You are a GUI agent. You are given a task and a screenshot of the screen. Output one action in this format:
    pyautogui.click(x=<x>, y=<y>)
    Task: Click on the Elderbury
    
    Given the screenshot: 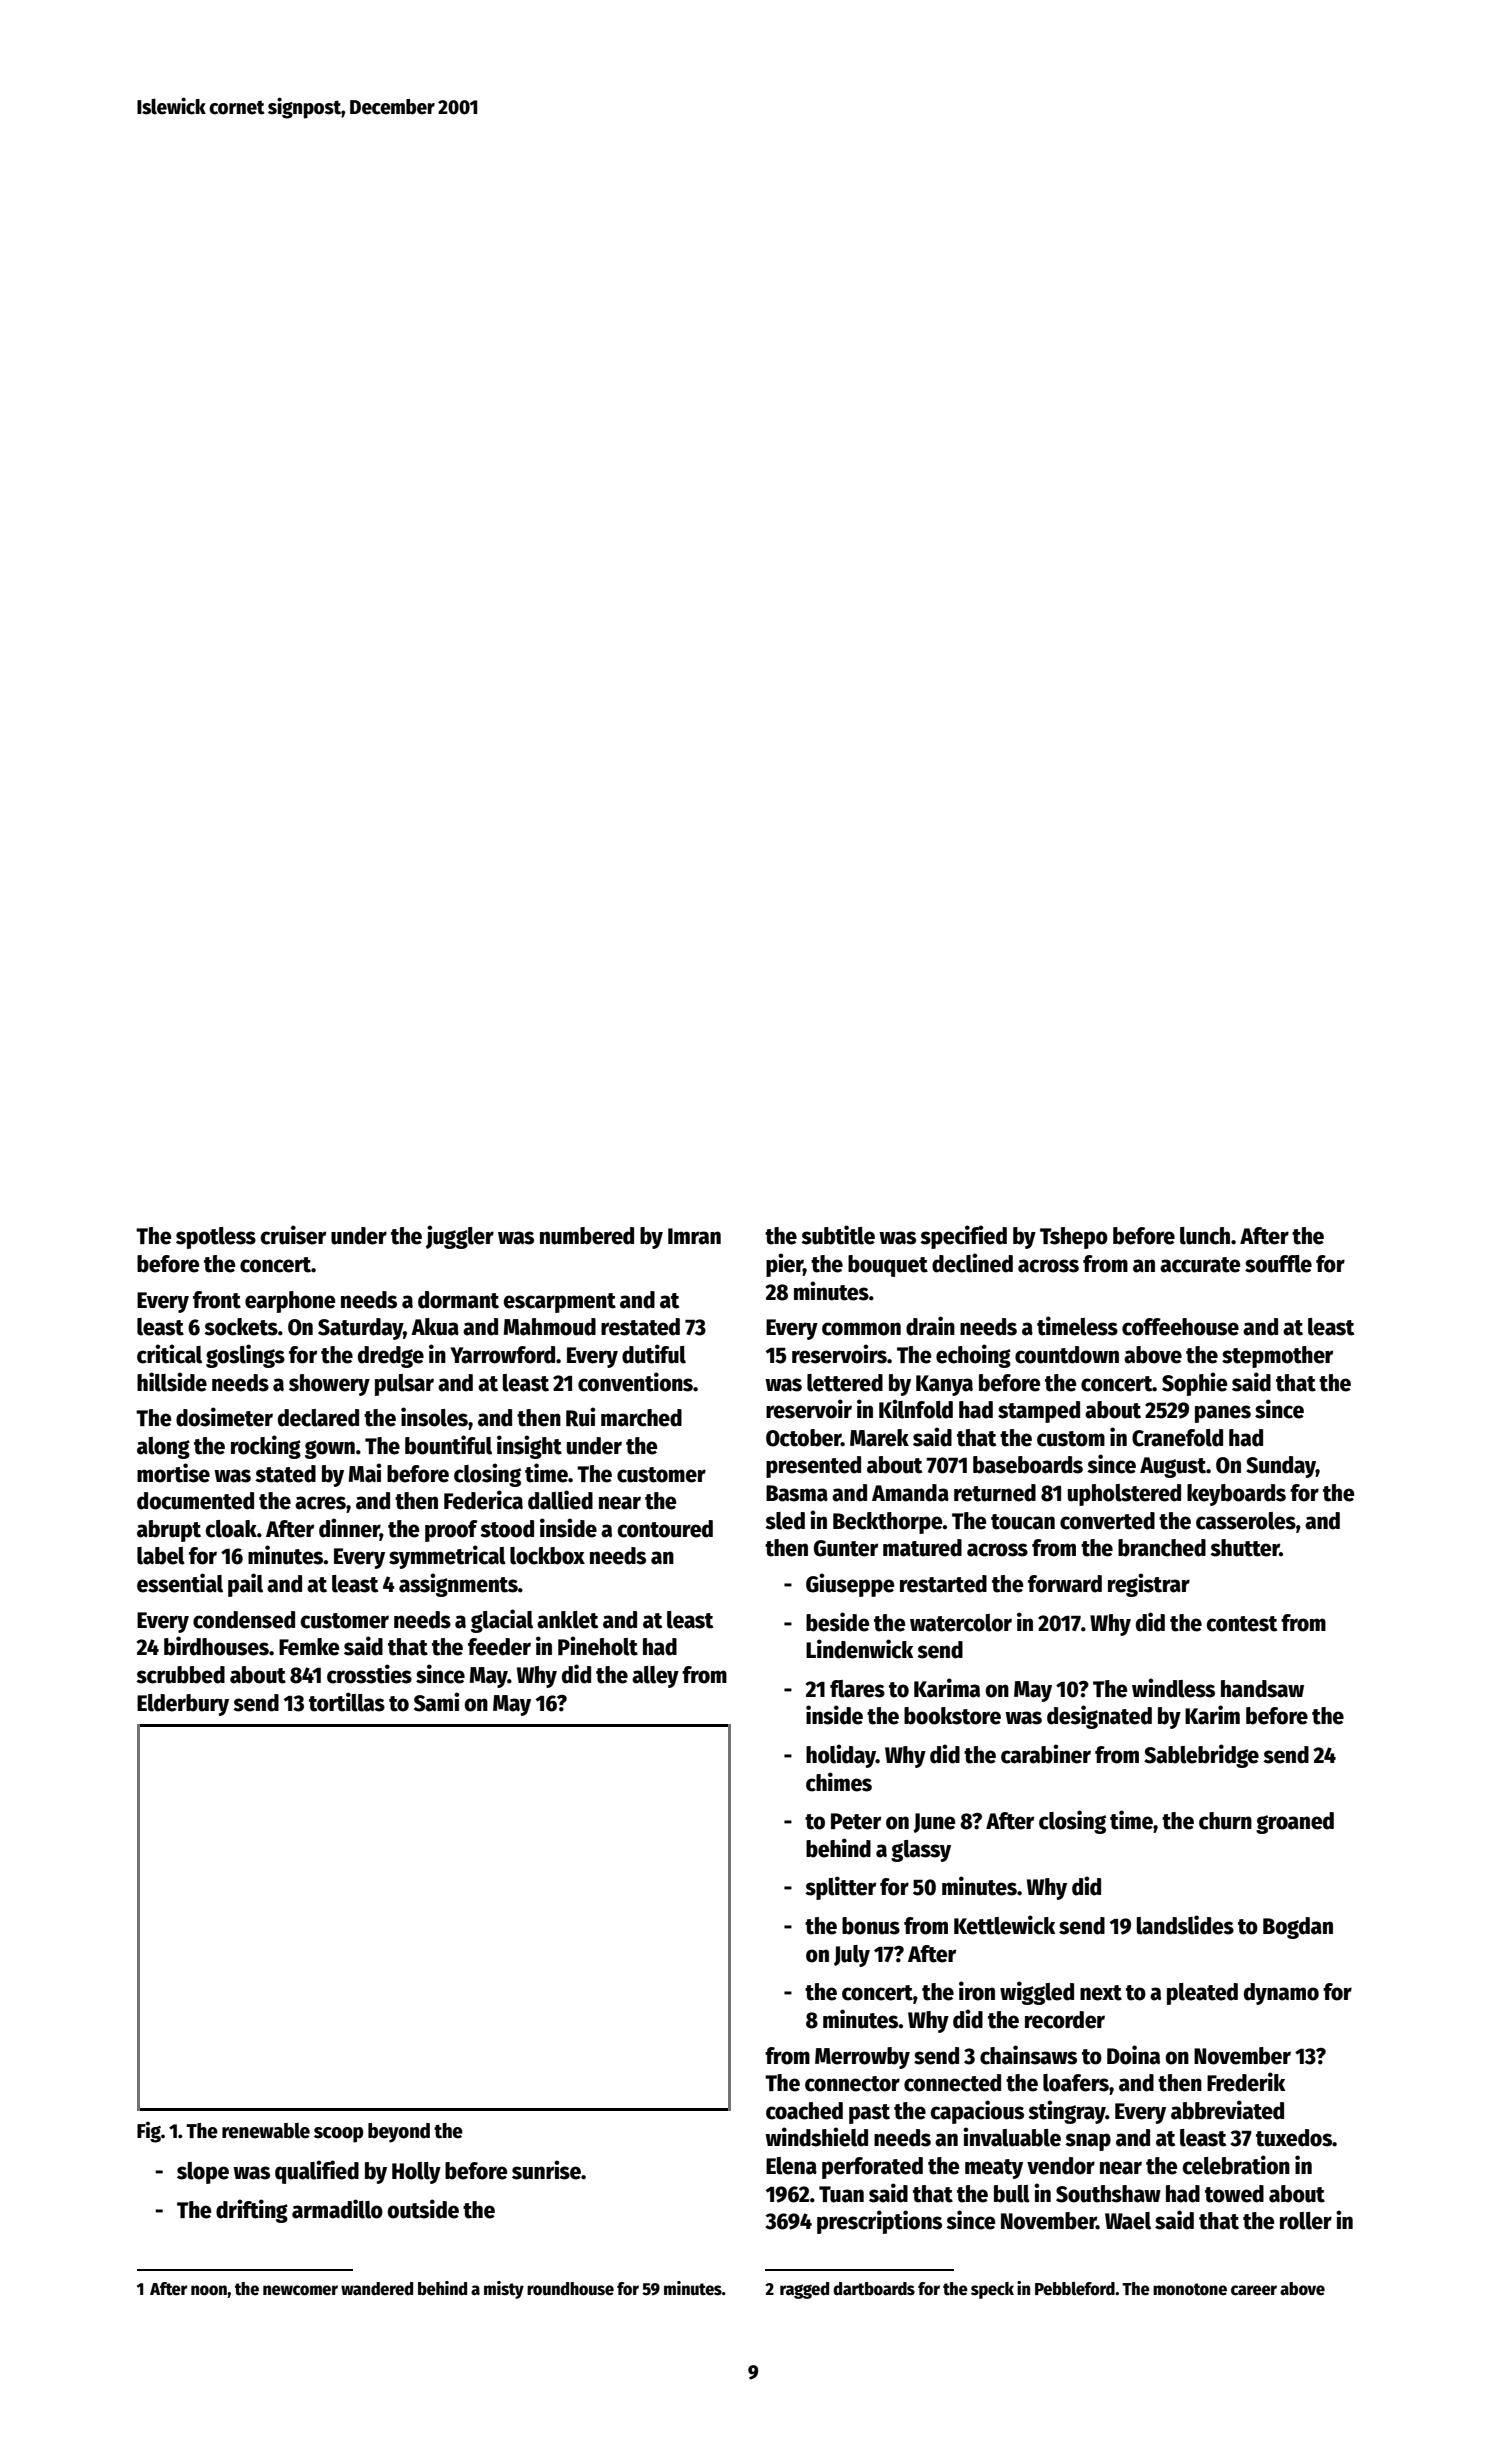 What is the action you would take?
    pyautogui.click(x=183, y=1705)
